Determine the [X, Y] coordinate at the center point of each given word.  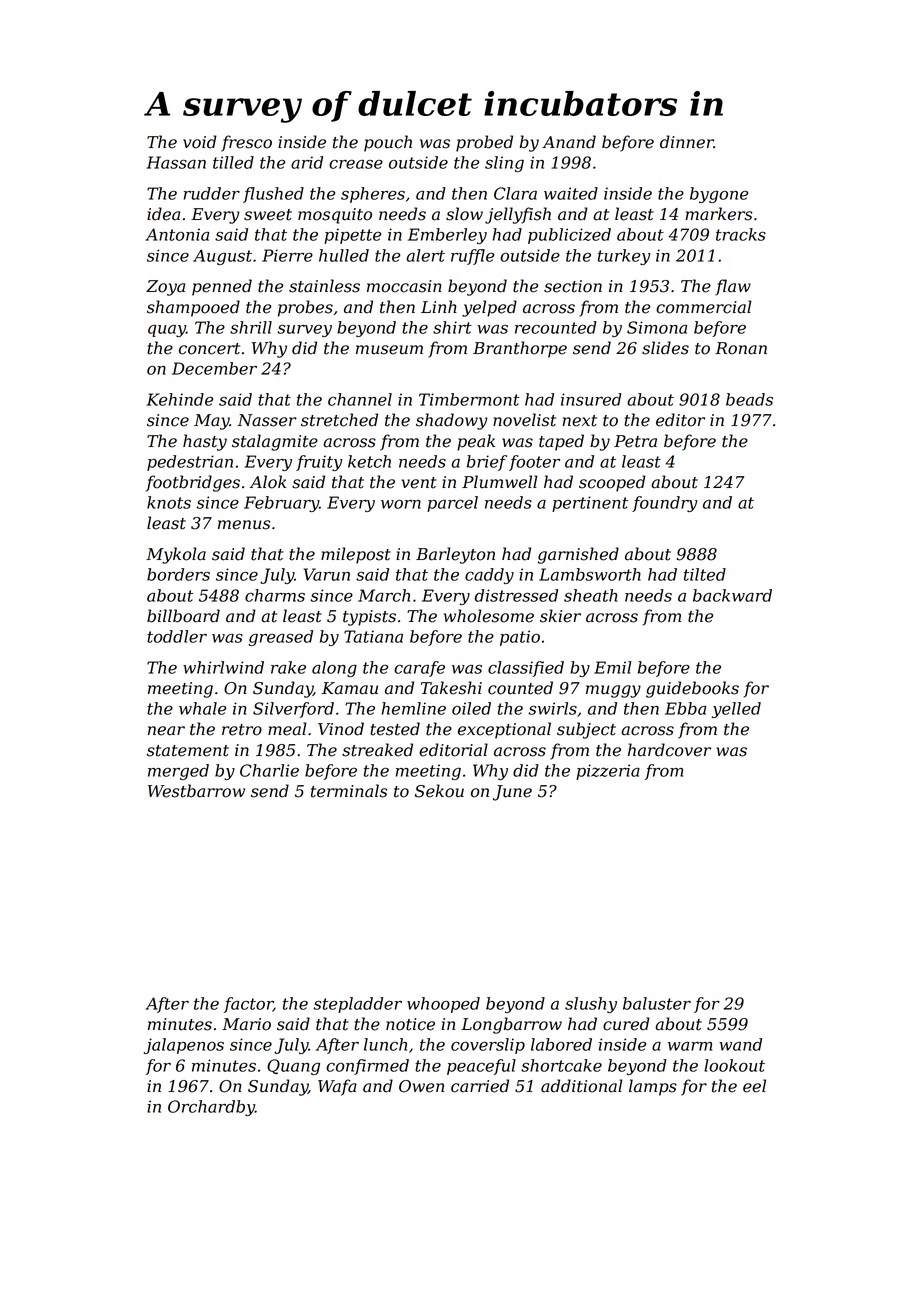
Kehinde [179, 399]
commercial [704, 307]
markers [718, 214]
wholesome [489, 616]
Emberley [447, 236]
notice [410, 1024]
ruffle [472, 257]
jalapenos [184, 1046]
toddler [177, 636]
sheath [590, 595]
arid [307, 162]
